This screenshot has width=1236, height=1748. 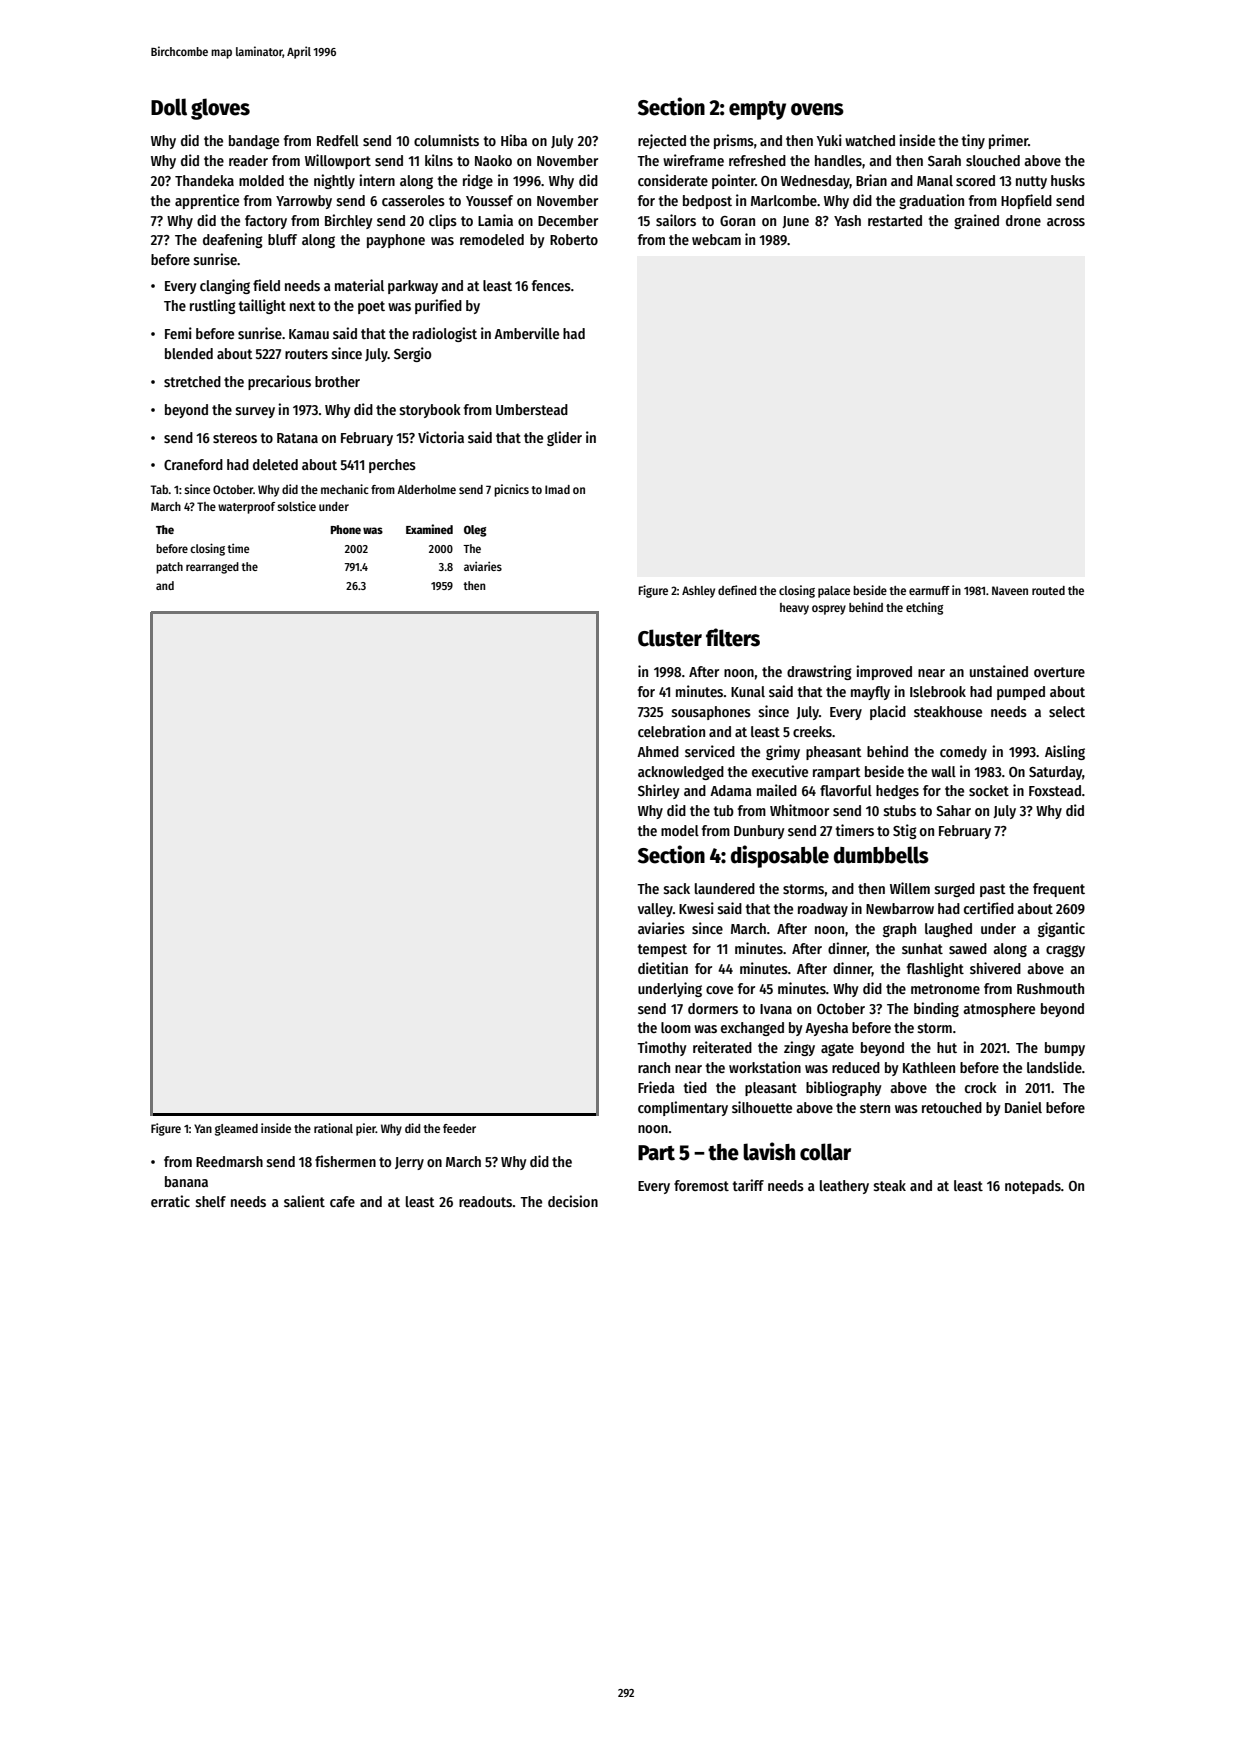 What do you see at coordinates (429, 529) in the screenshot?
I see `Examined` at bounding box center [429, 529].
